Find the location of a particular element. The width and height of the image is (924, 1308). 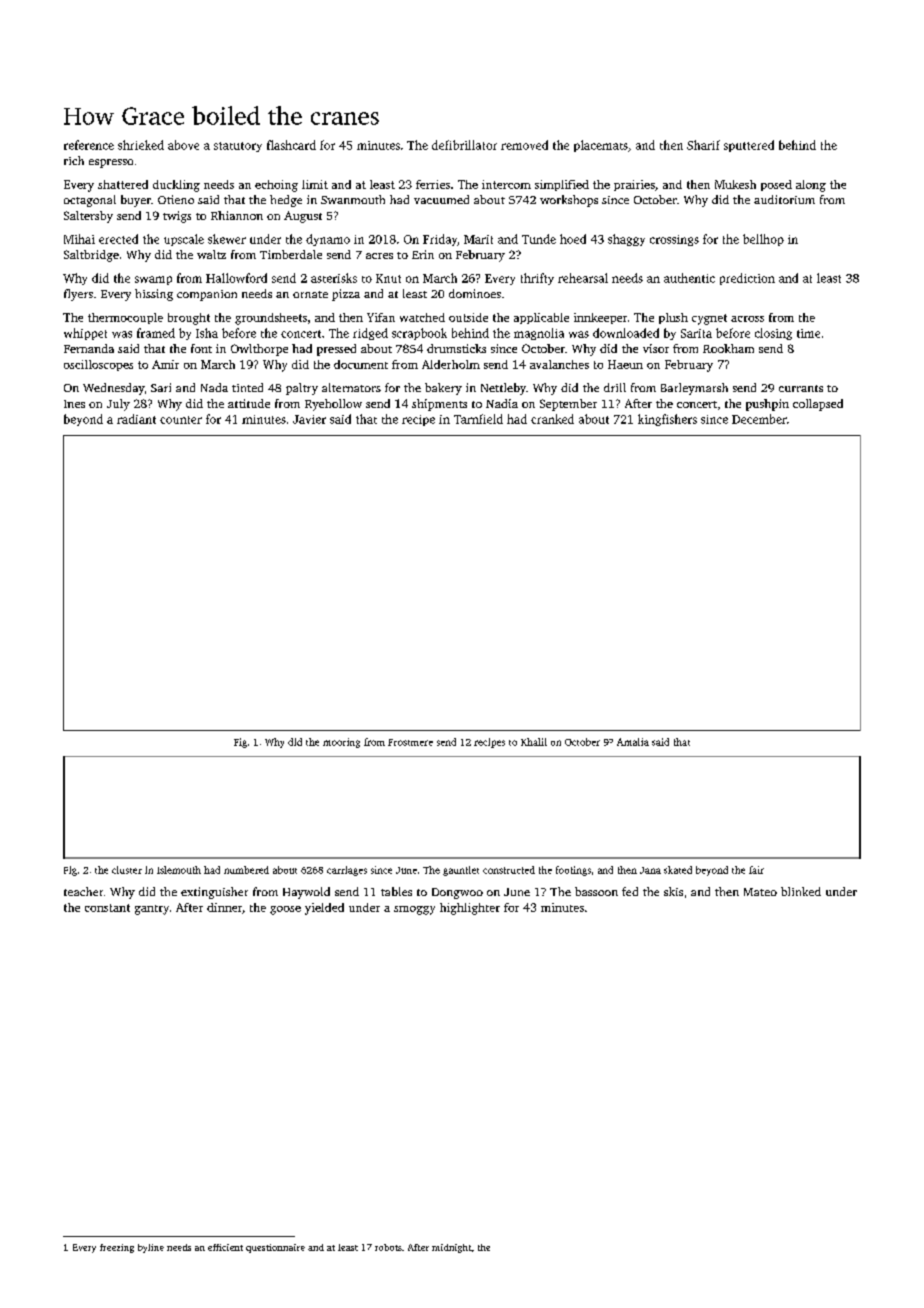

mooring is located at coordinates (341, 743).
